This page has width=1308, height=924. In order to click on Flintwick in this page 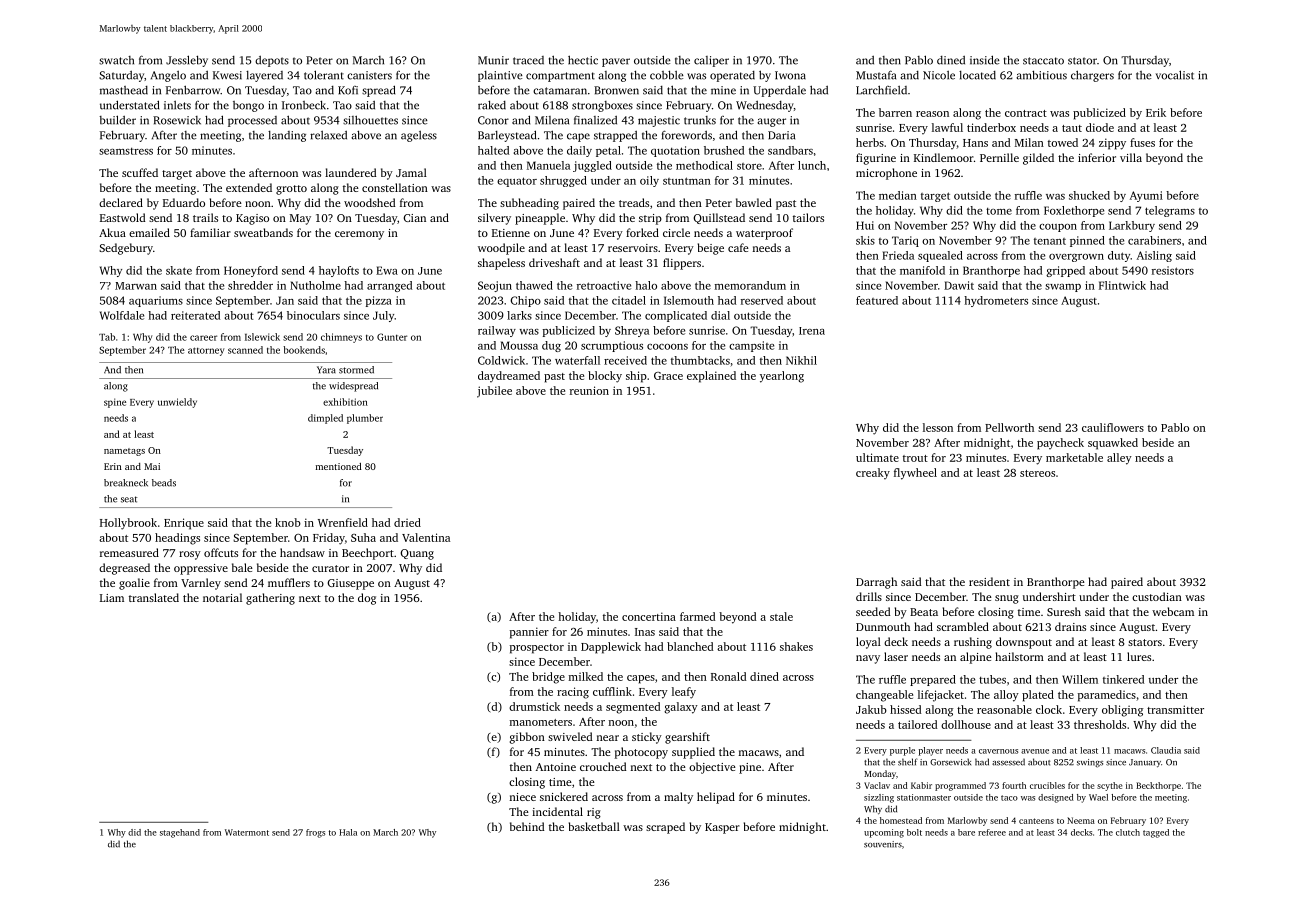, I will do `click(1122, 285)`.
